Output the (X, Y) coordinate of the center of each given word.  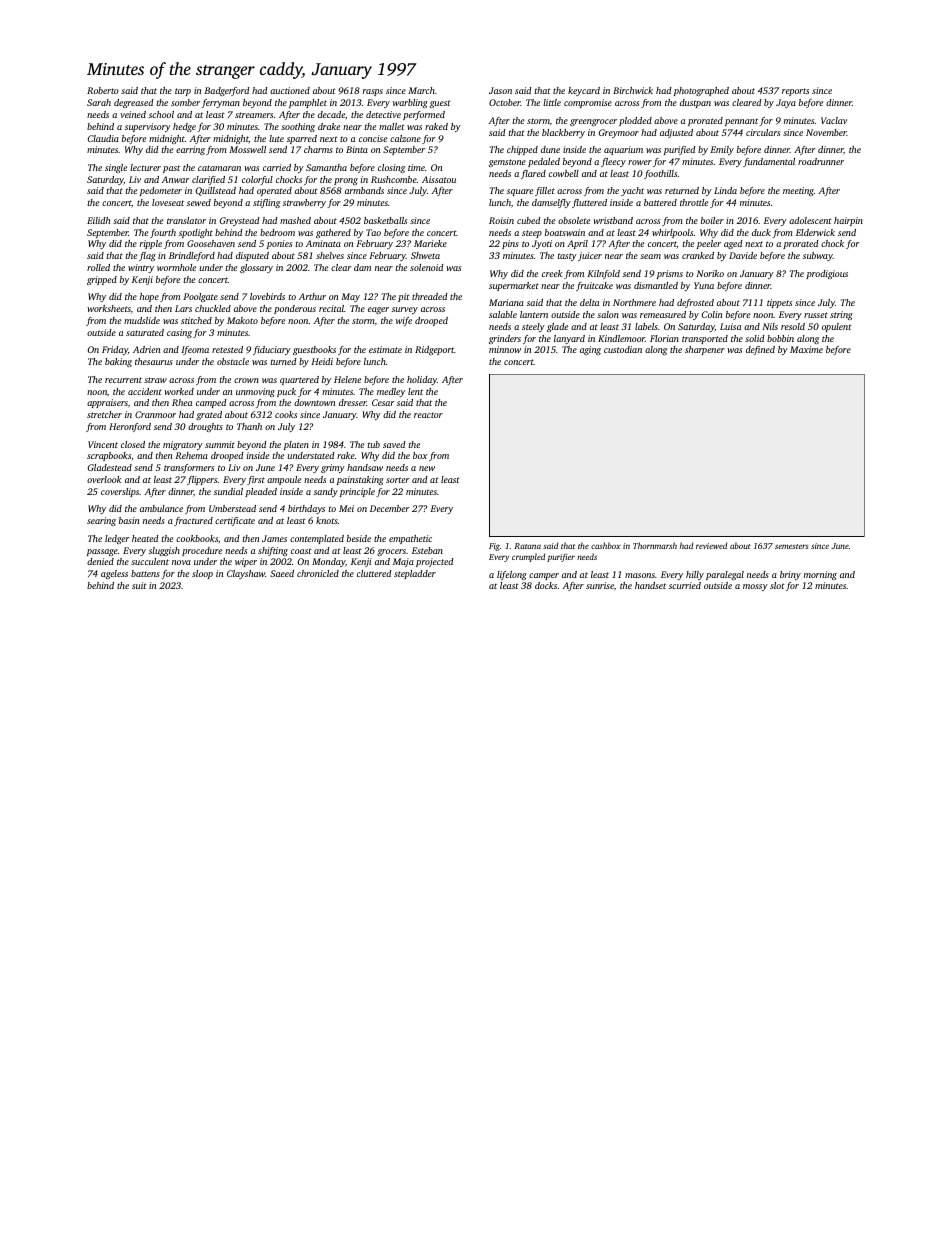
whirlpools (672, 233)
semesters (792, 546)
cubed (529, 220)
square (520, 192)
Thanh (249, 426)
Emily (722, 150)
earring (190, 150)
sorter (398, 480)
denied (100, 561)
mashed (295, 220)
